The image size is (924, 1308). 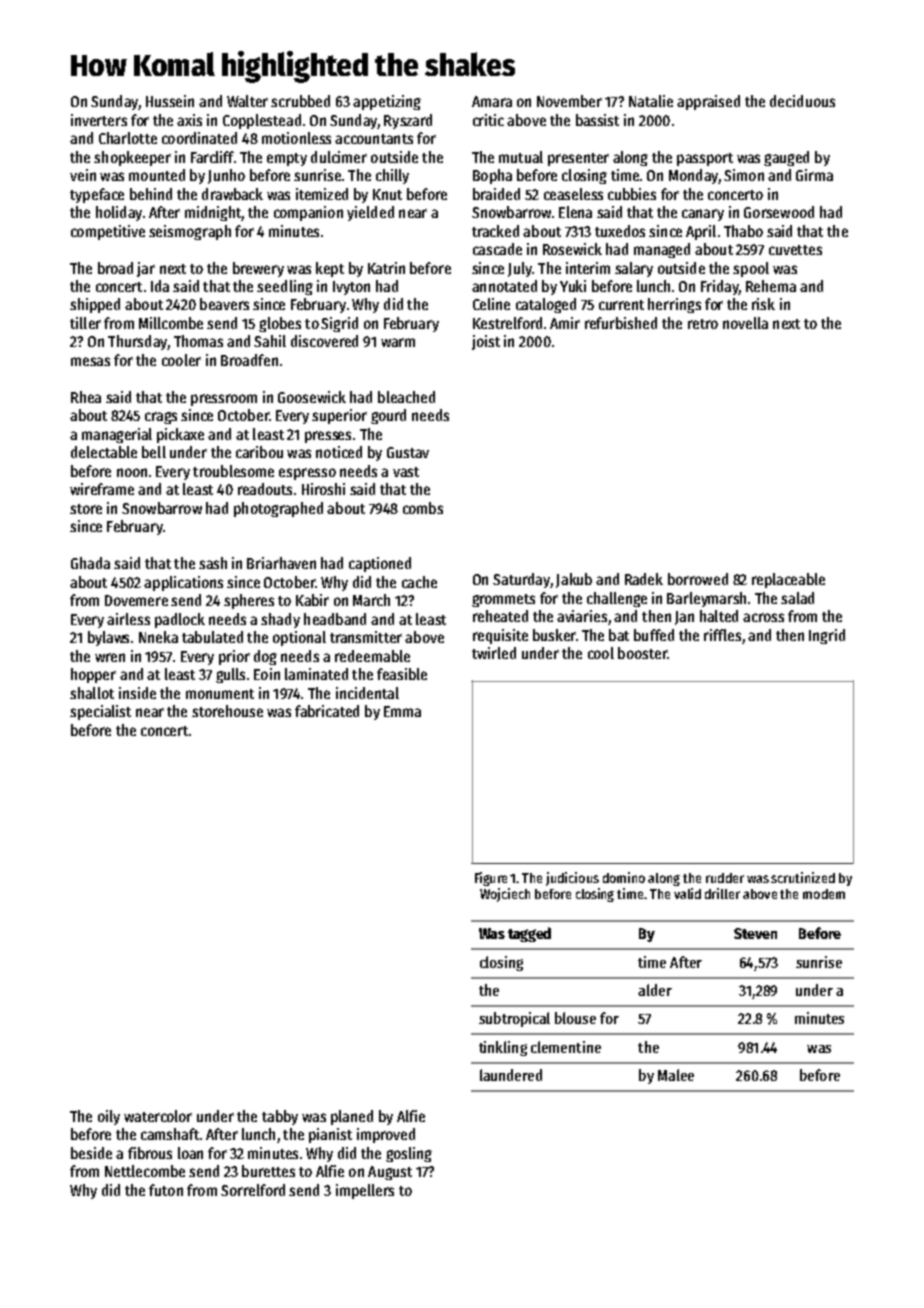 What do you see at coordinates (676, 1075) in the page?
I see `Malee` at bounding box center [676, 1075].
